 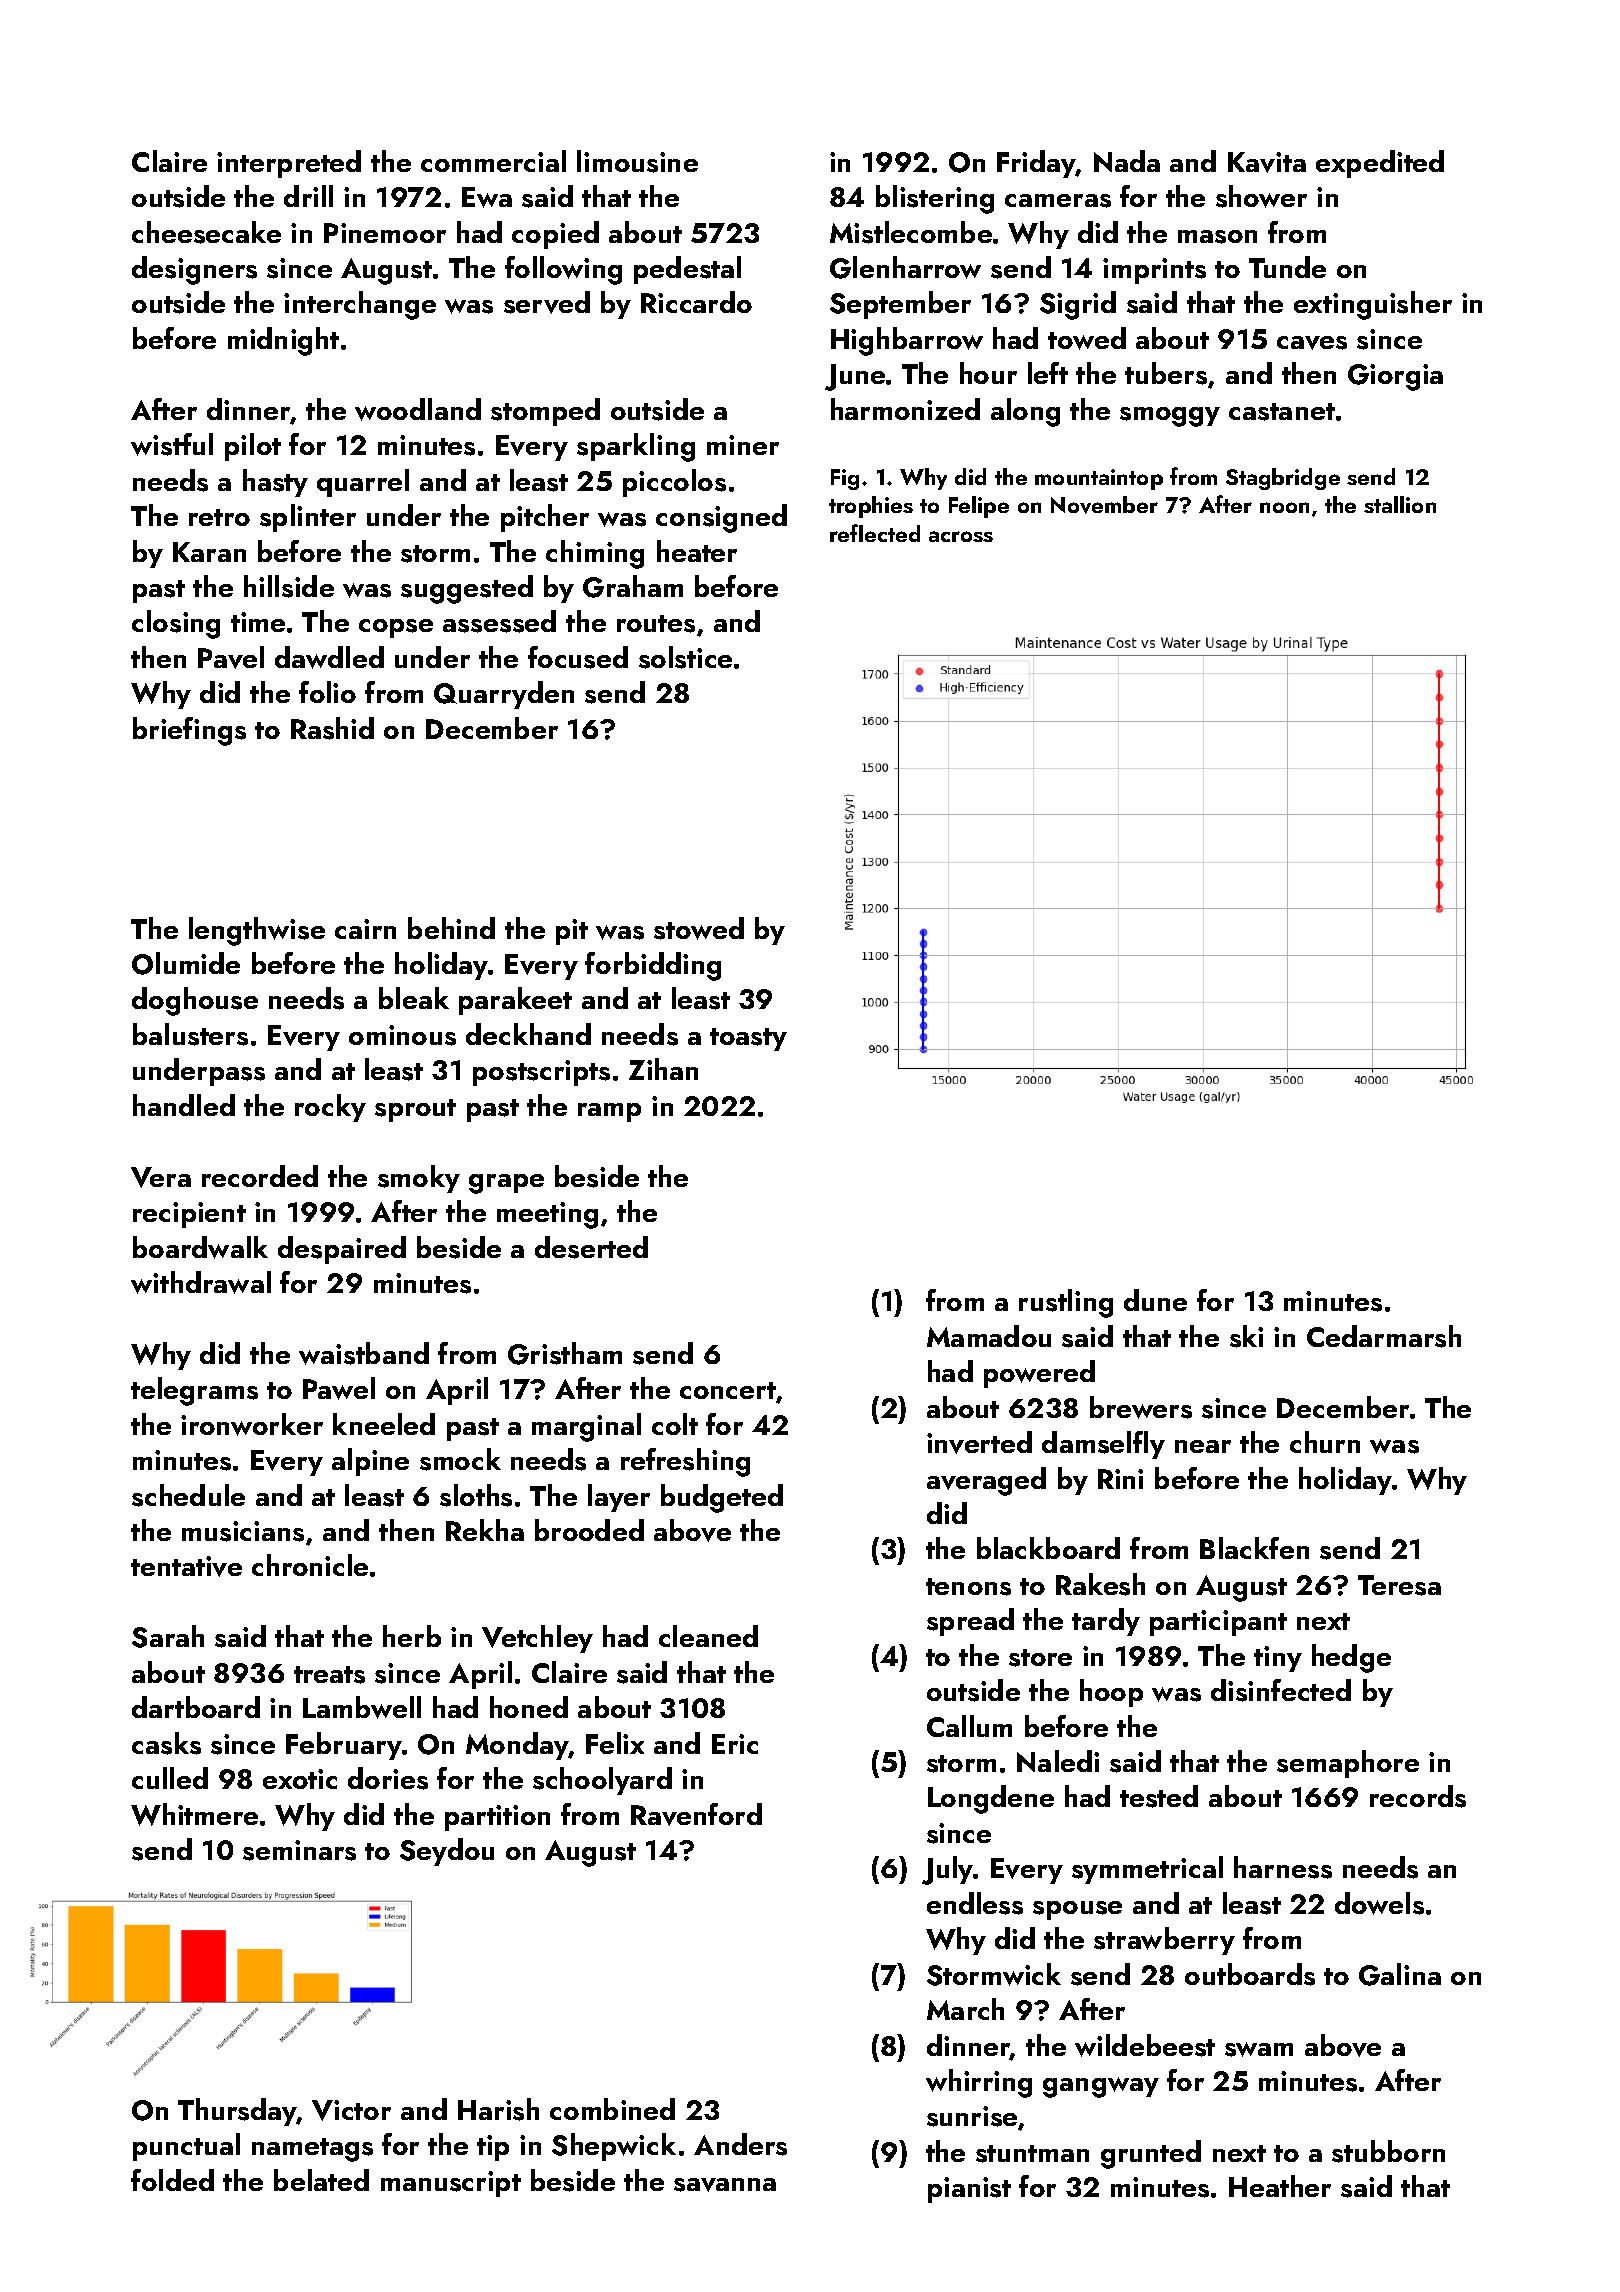 I want to click on Quarryden, so click(x=504, y=695).
